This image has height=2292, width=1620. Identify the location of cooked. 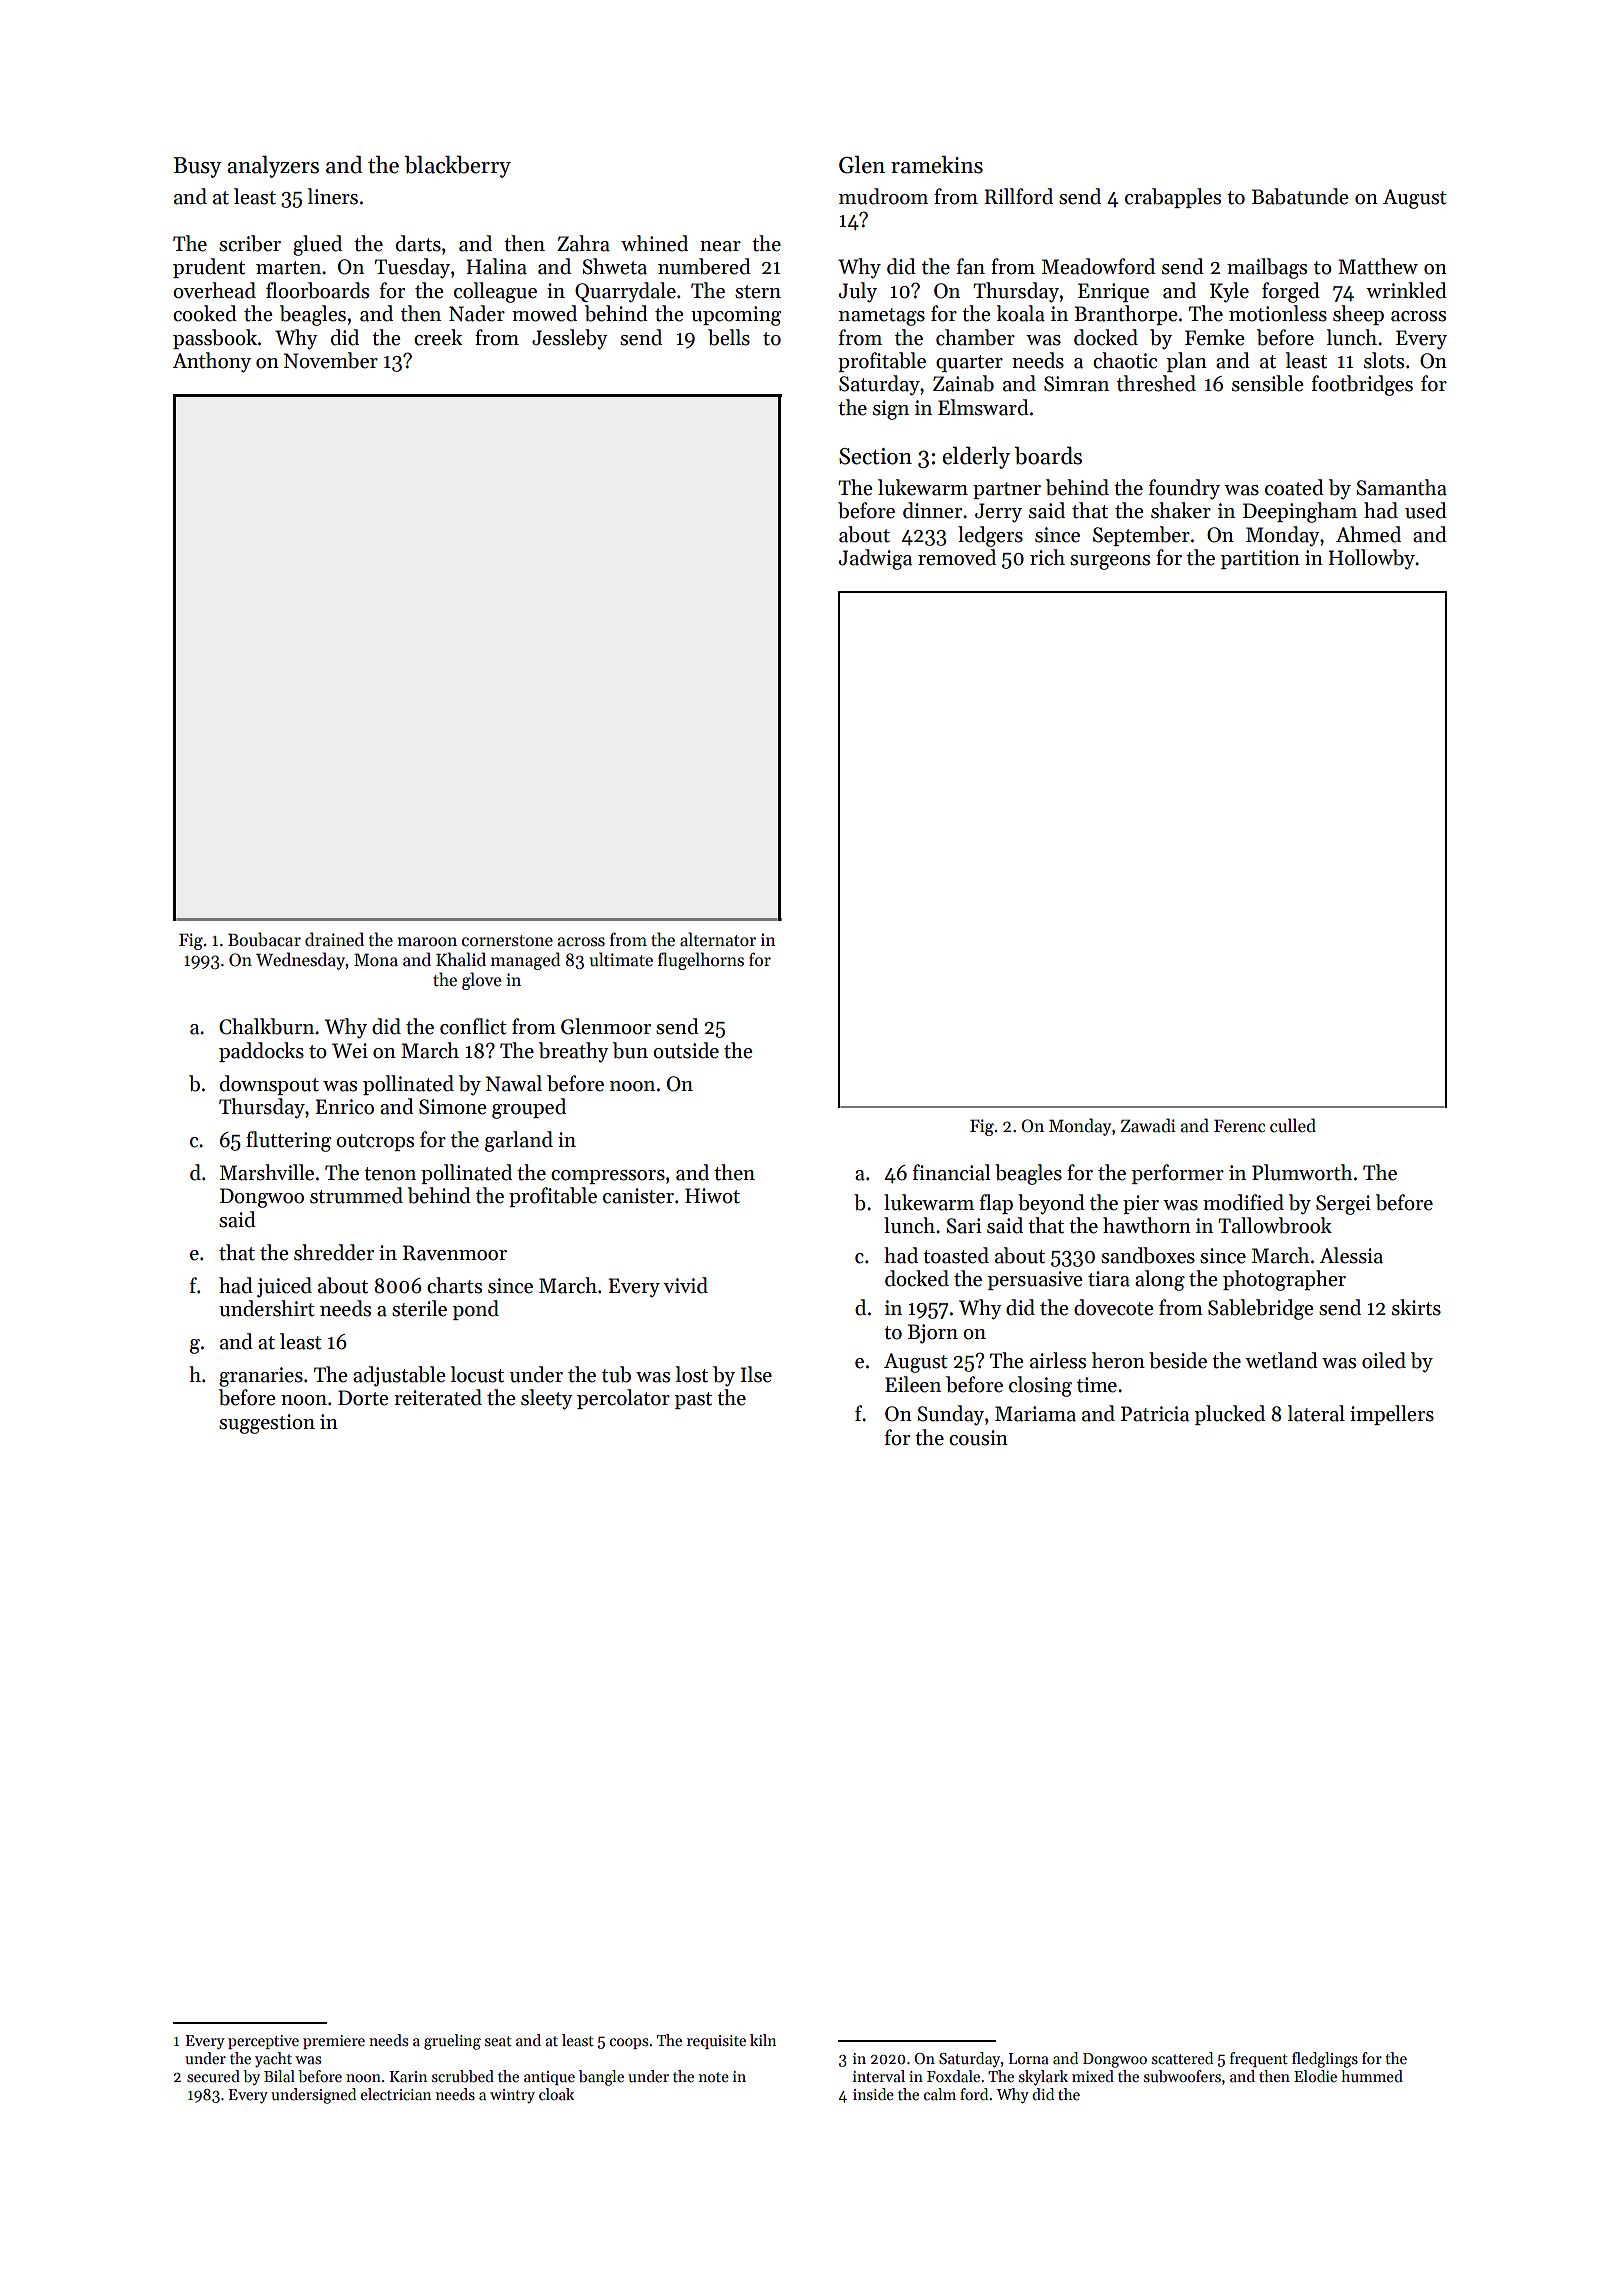
(205, 313).
